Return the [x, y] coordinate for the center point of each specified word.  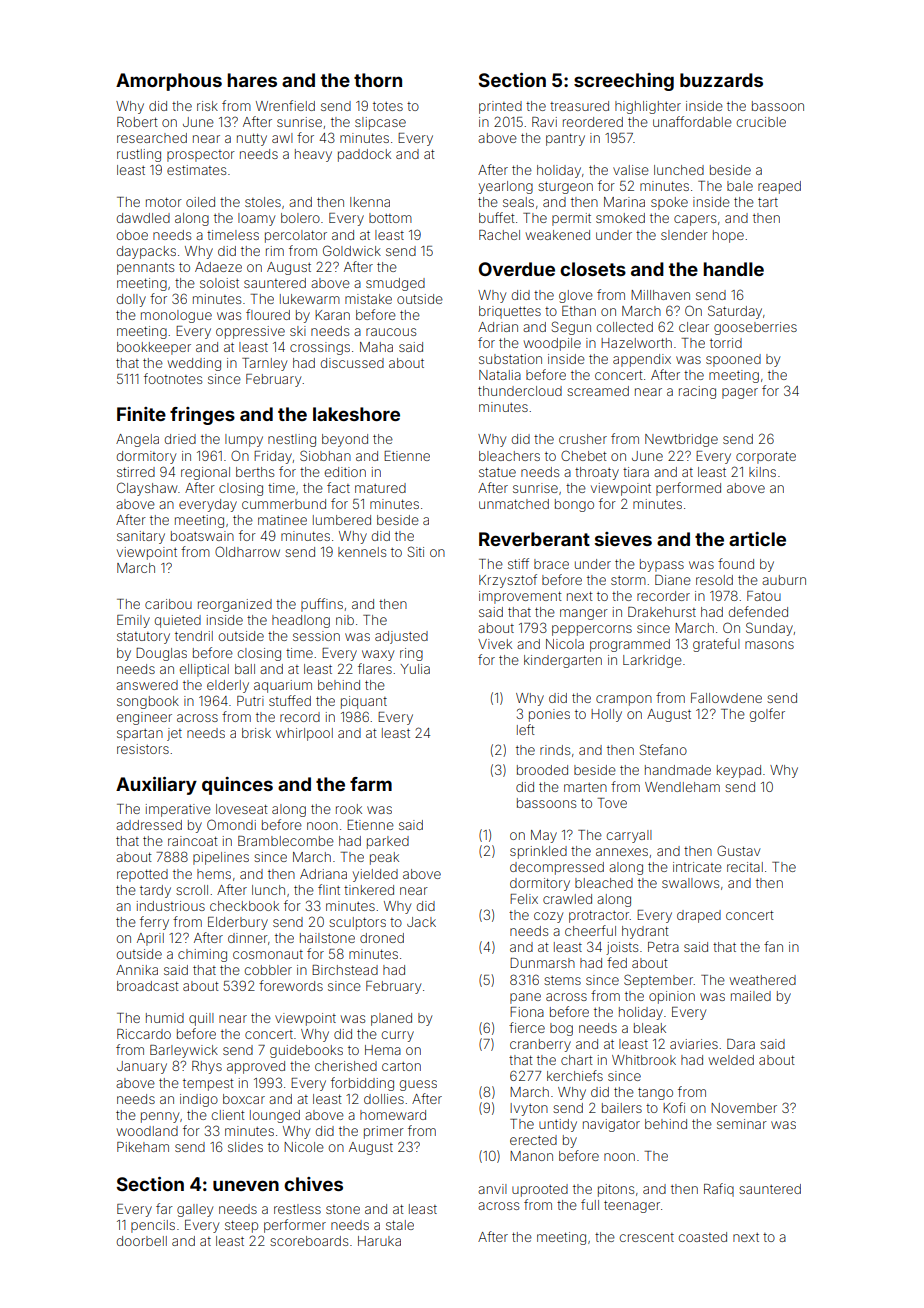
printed [500, 107]
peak [384, 858]
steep [241, 1226]
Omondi [231, 824]
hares [252, 80]
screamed [598, 391]
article [757, 539]
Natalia [500, 375]
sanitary [141, 537]
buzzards [721, 80]
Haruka [379, 1241]
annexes [622, 852]
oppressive [250, 332]
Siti [416, 551]
